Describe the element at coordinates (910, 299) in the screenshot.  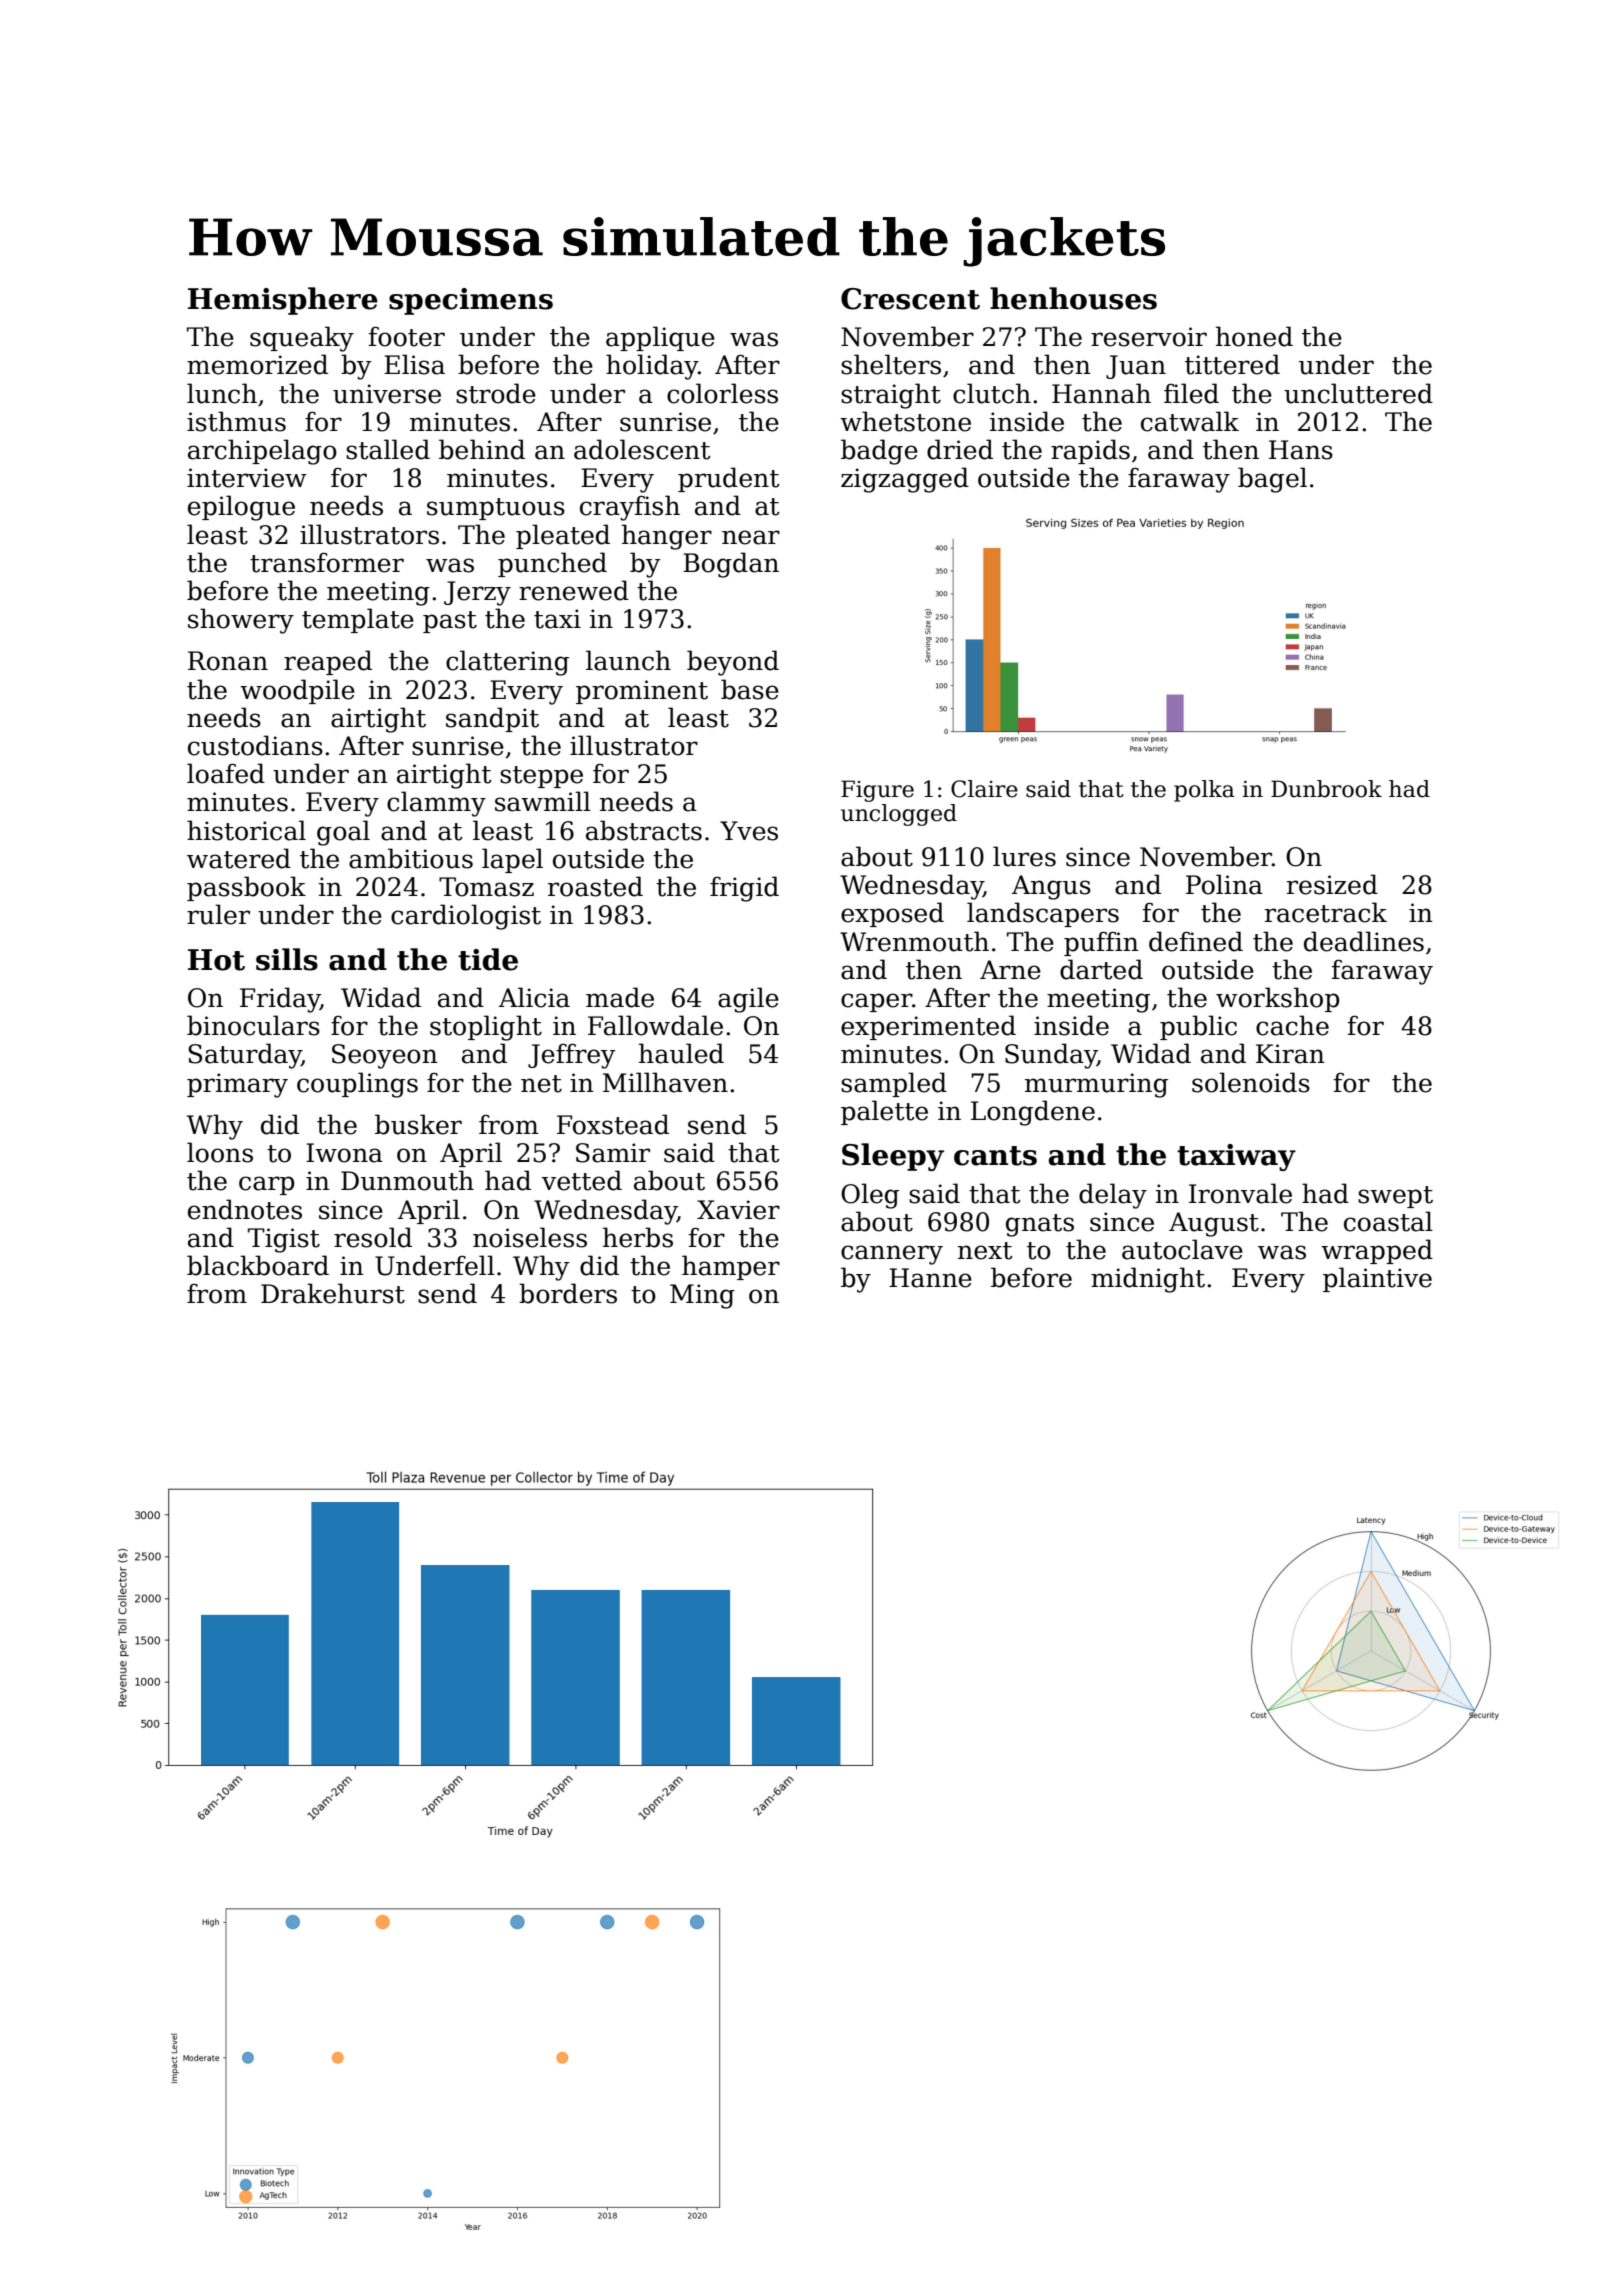
I see `Crescent` at that location.
